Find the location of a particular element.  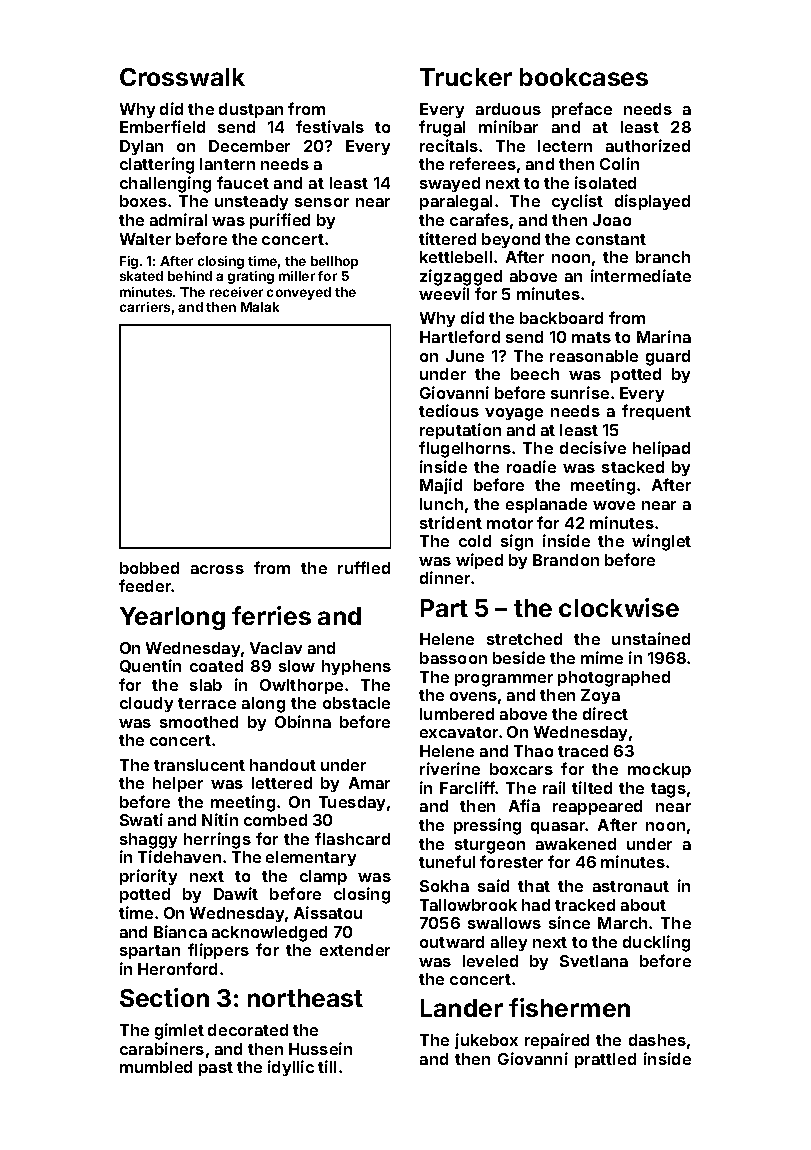

carafes is located at coordinates (479, 219).
